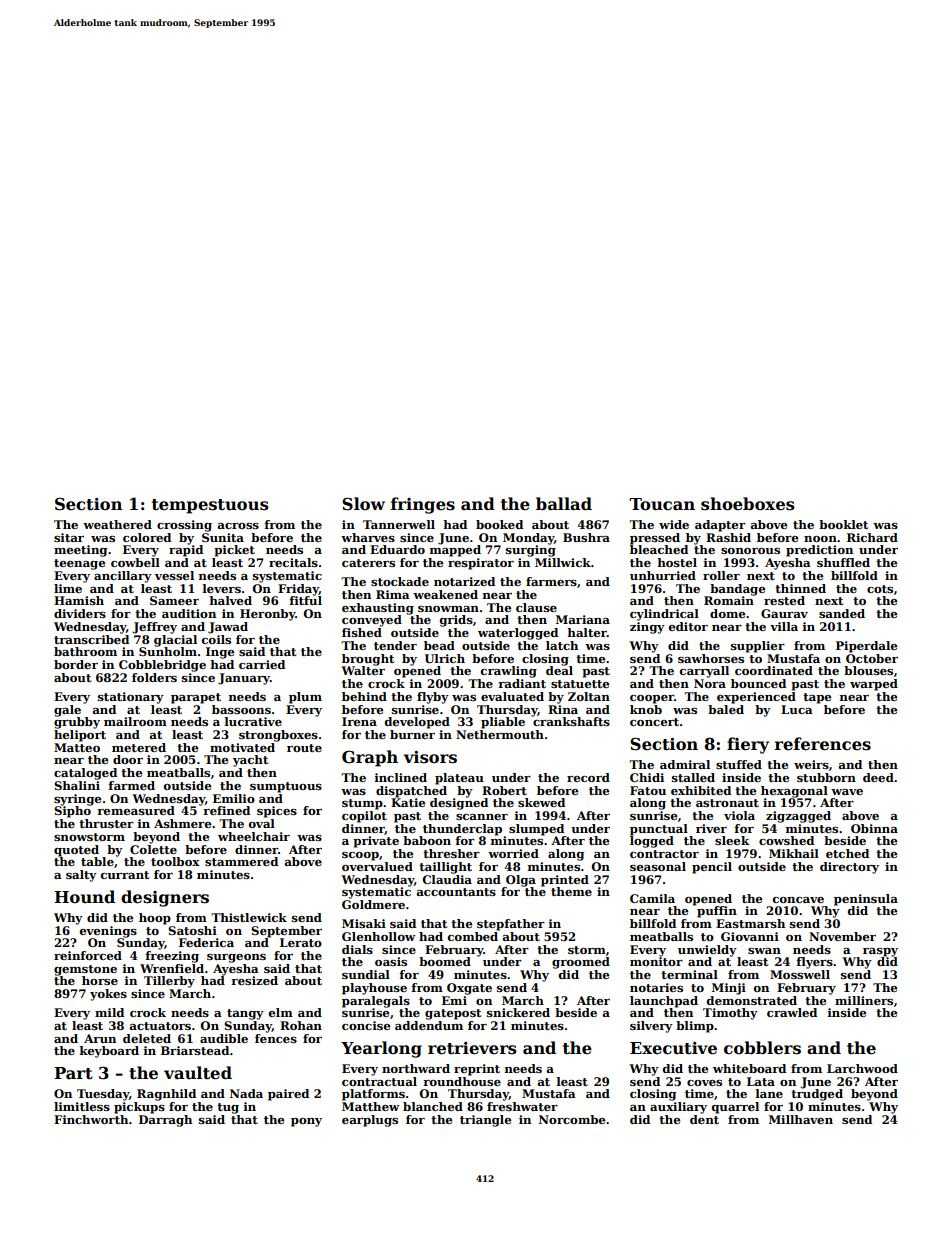 The height and width of the document is (1233, 952). Describe the element at coordinates (562, 645) in the document. I see `latch` at that location.
